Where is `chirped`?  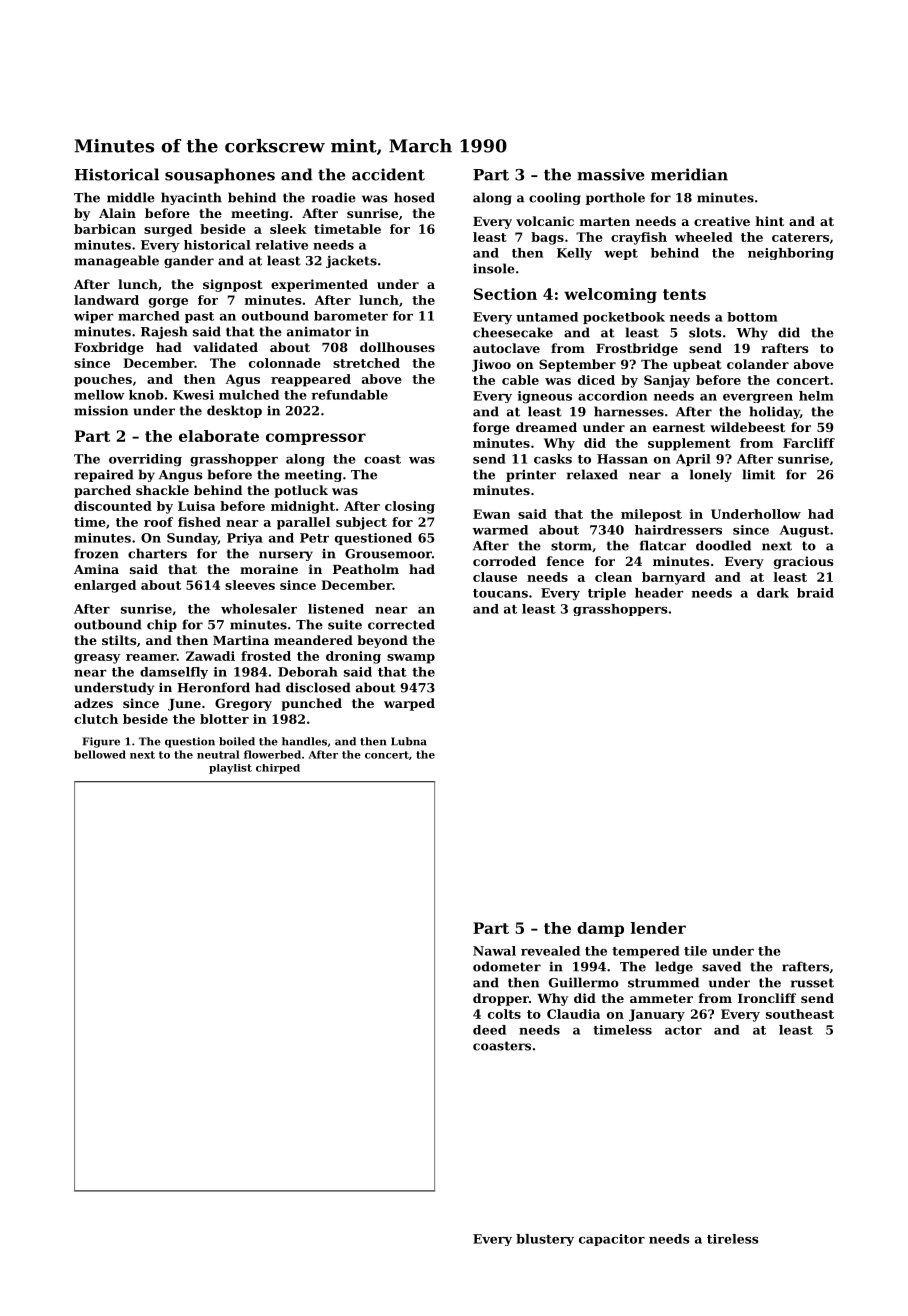 chirped is located at coordinates (278, 769).
